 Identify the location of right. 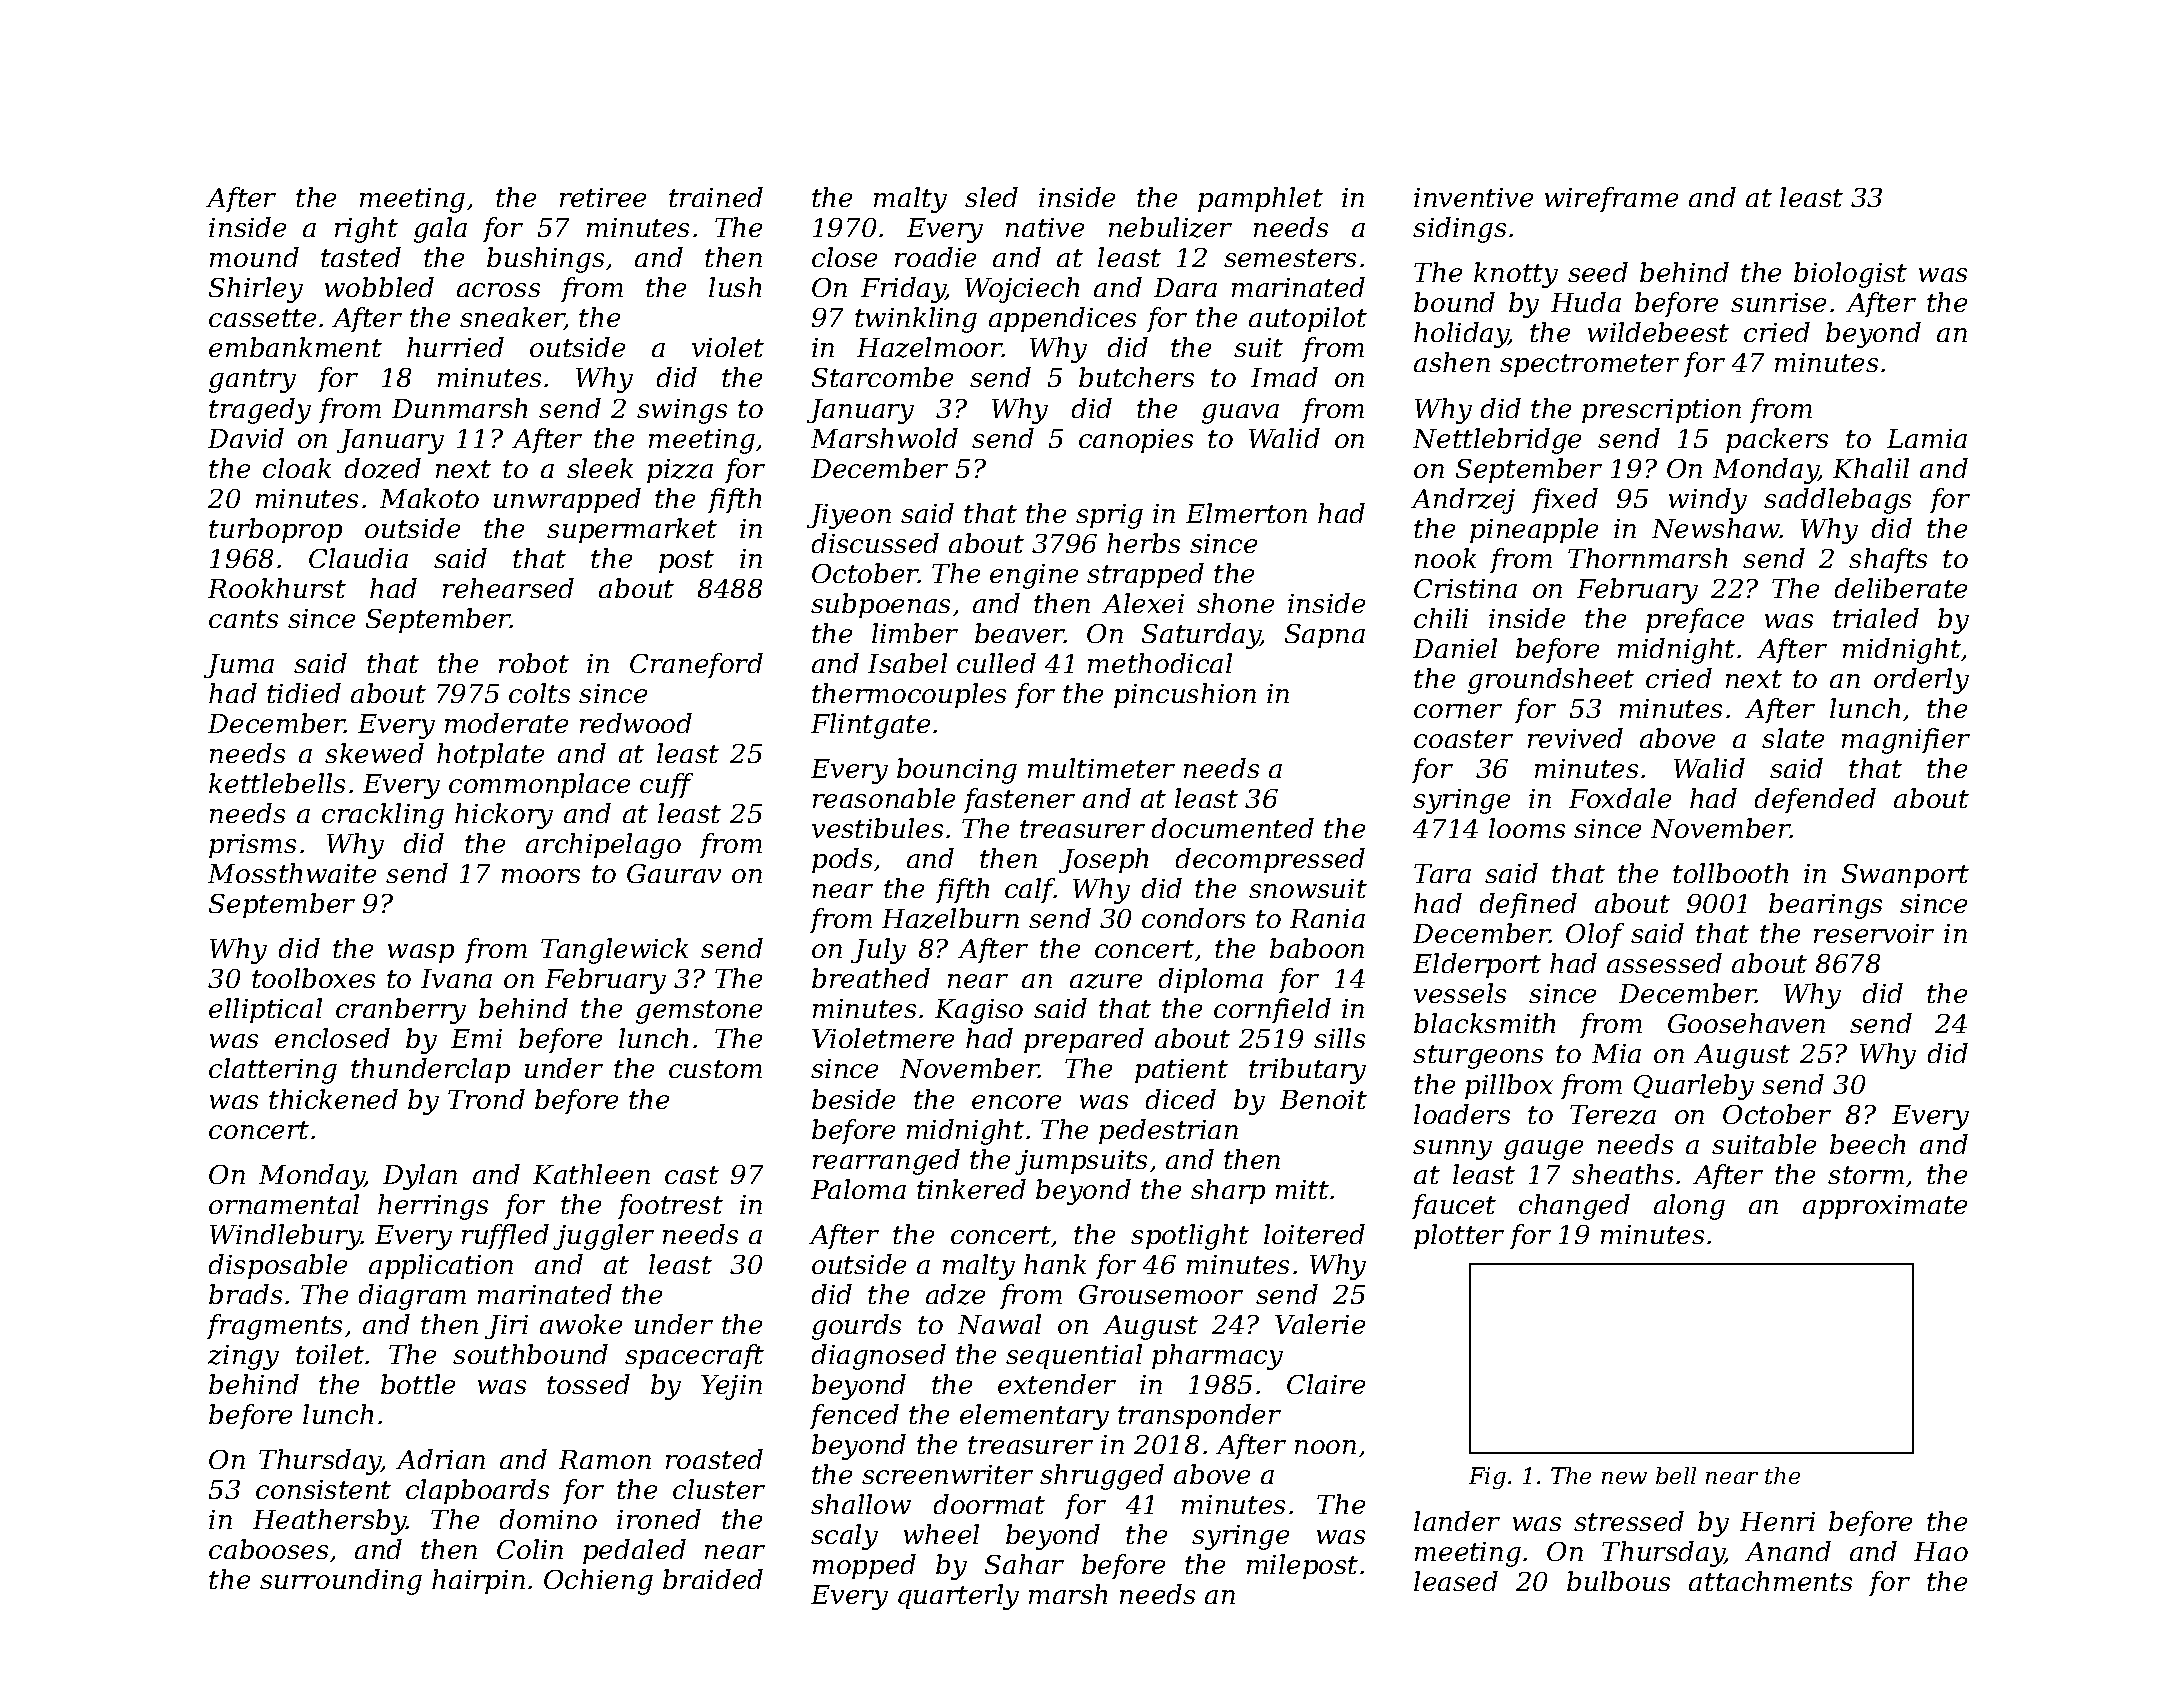
(366, 230).
